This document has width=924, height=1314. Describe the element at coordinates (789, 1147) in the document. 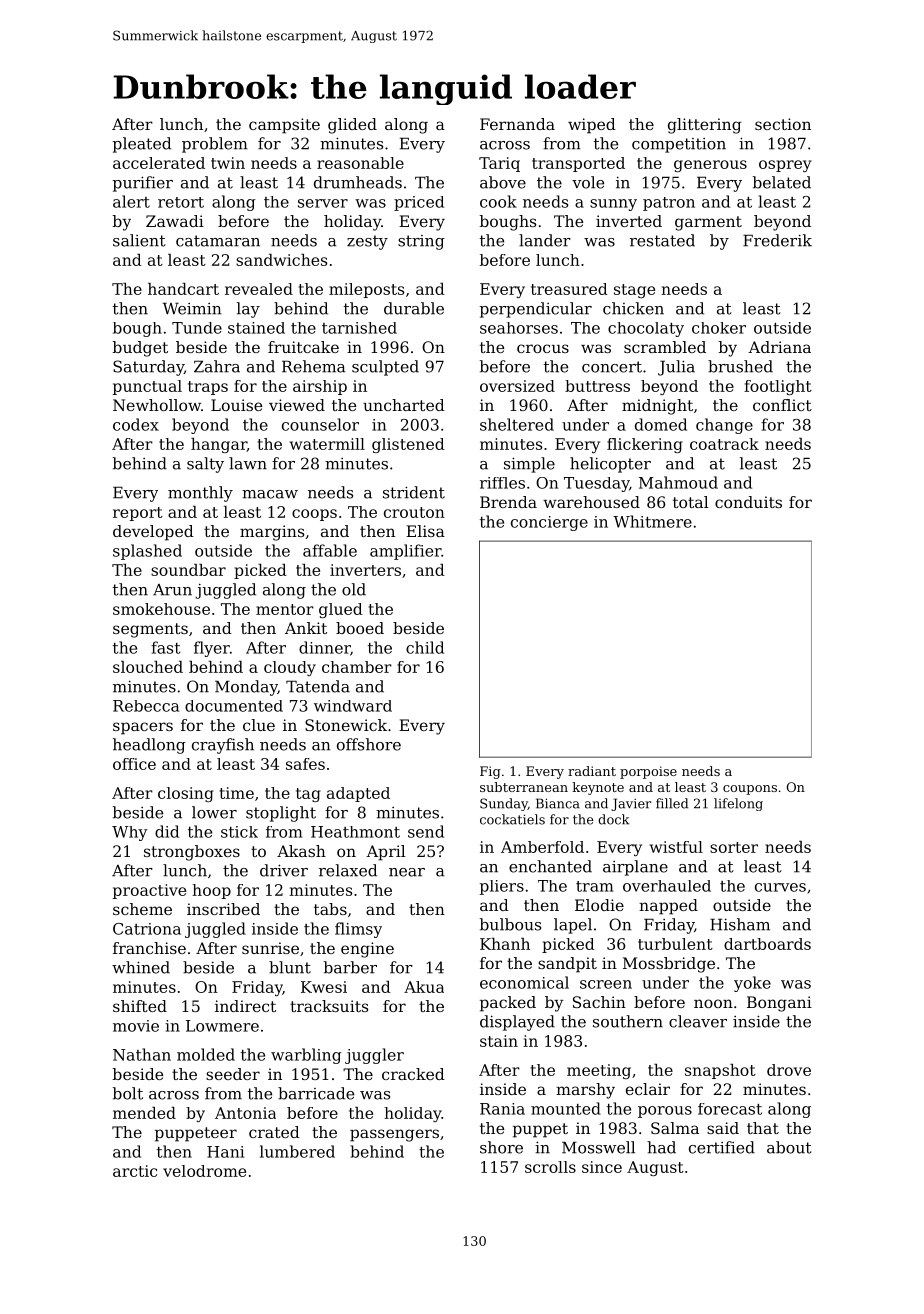

I see `about` at that location.
